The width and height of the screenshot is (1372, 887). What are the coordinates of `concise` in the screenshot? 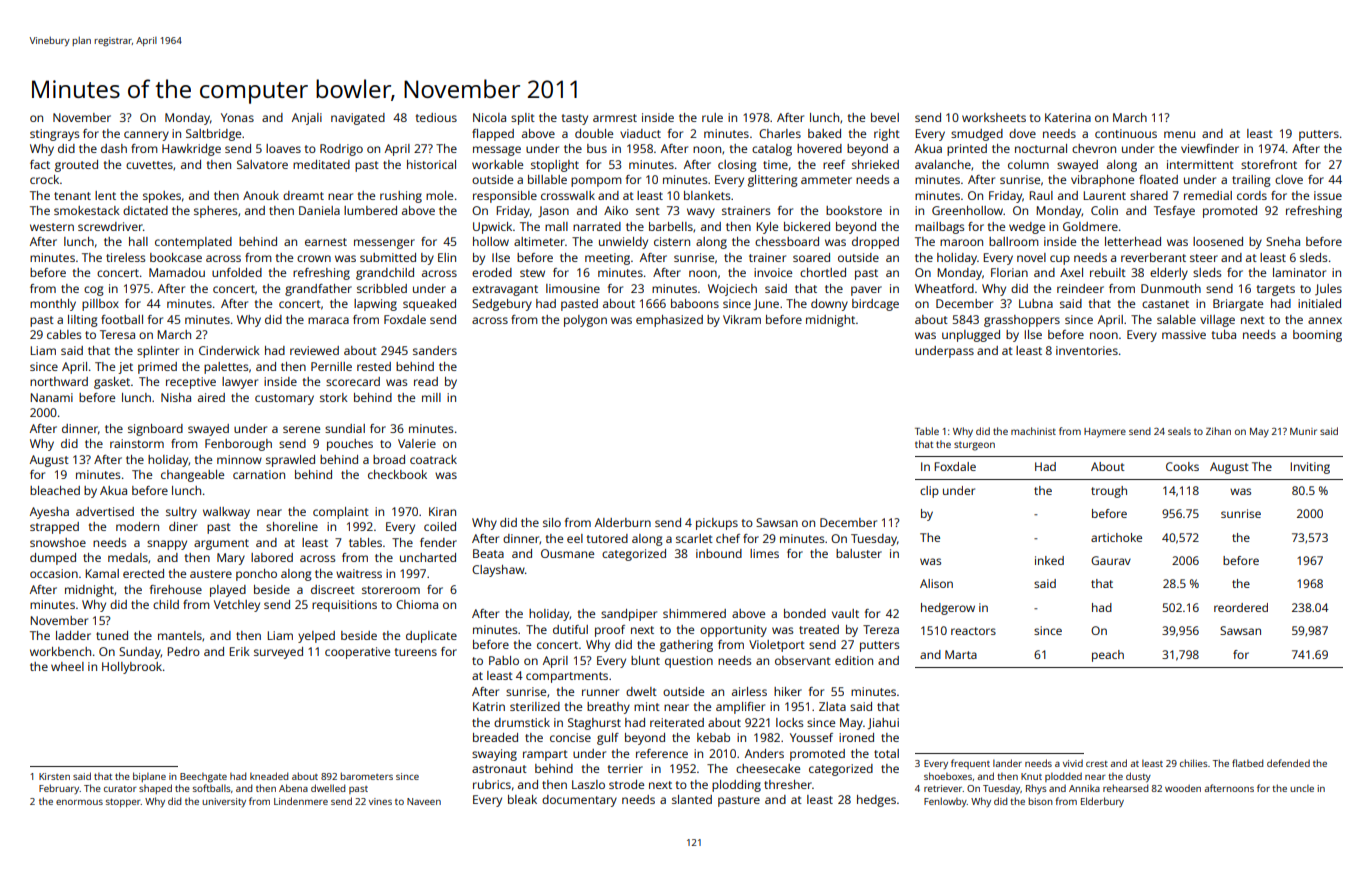 It's located at (570, 737).
